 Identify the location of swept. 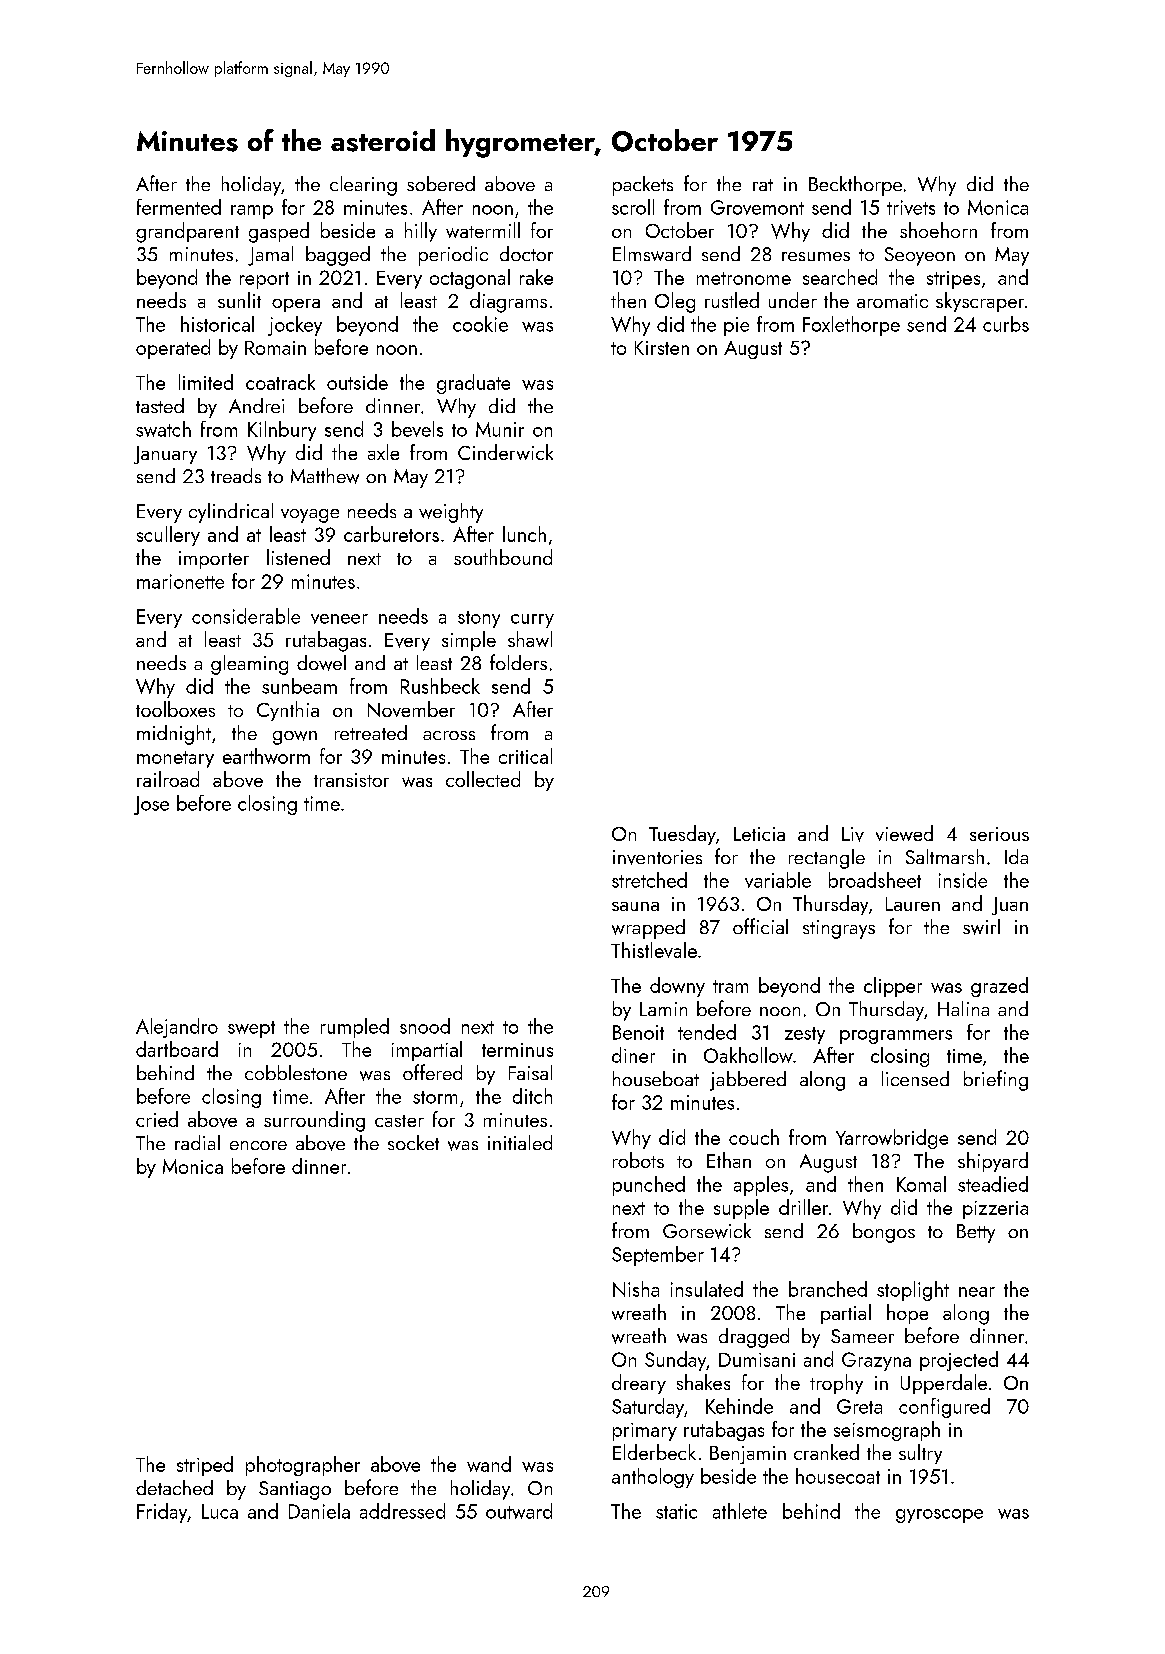
(251, 1029).
